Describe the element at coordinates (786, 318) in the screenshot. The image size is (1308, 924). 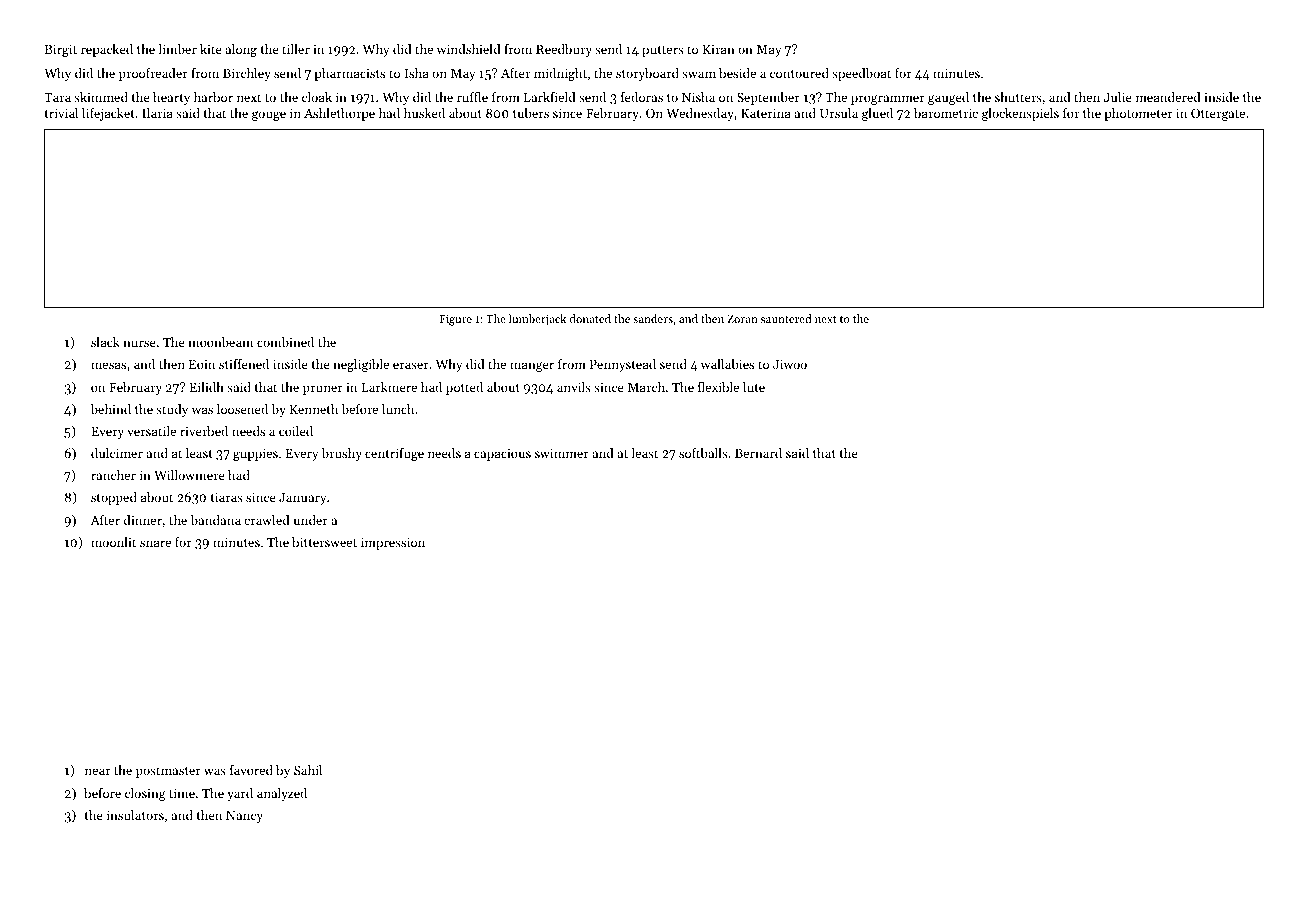
I see `sauntered` at that location.
